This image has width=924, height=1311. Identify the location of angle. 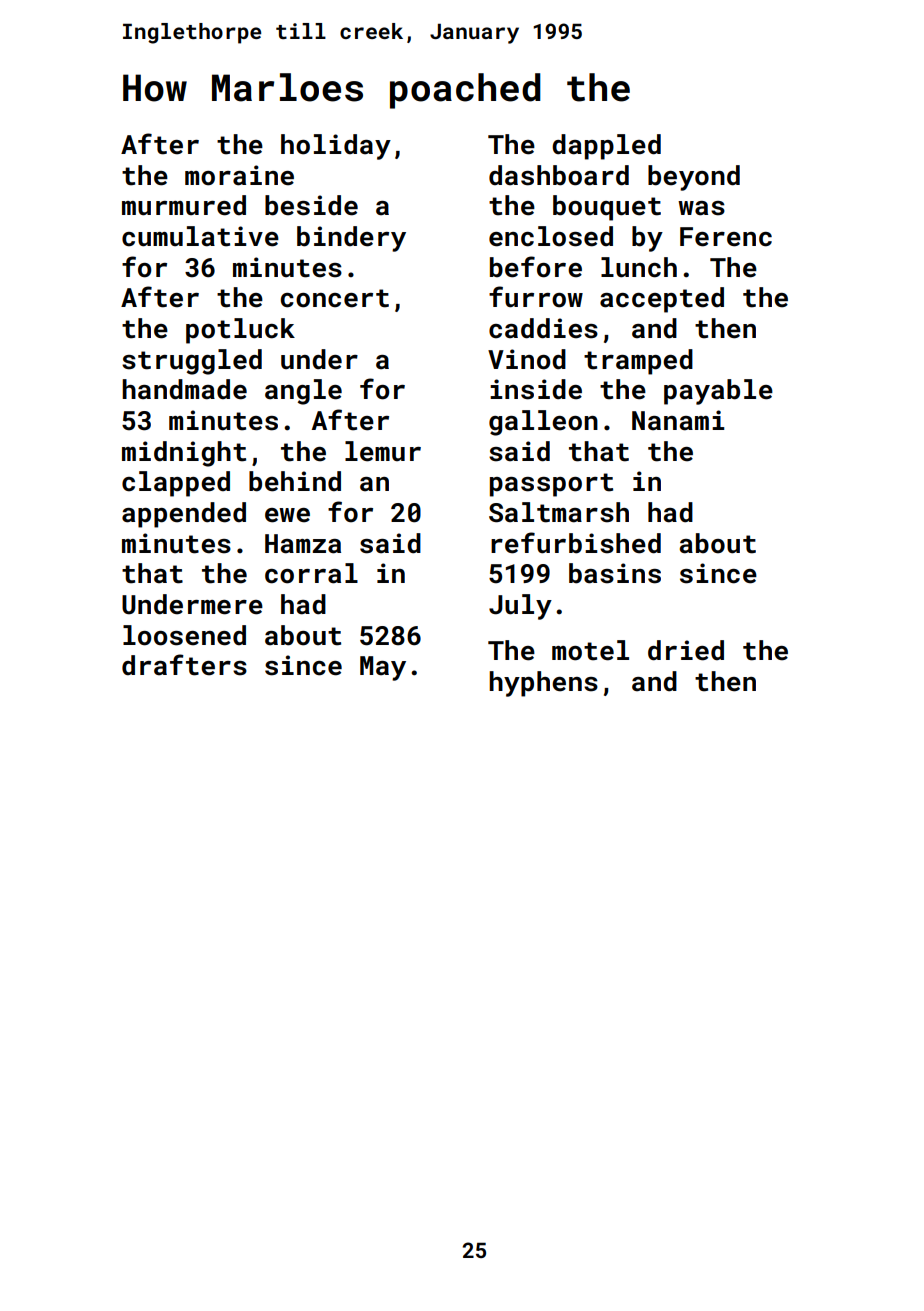
(303, 392).
